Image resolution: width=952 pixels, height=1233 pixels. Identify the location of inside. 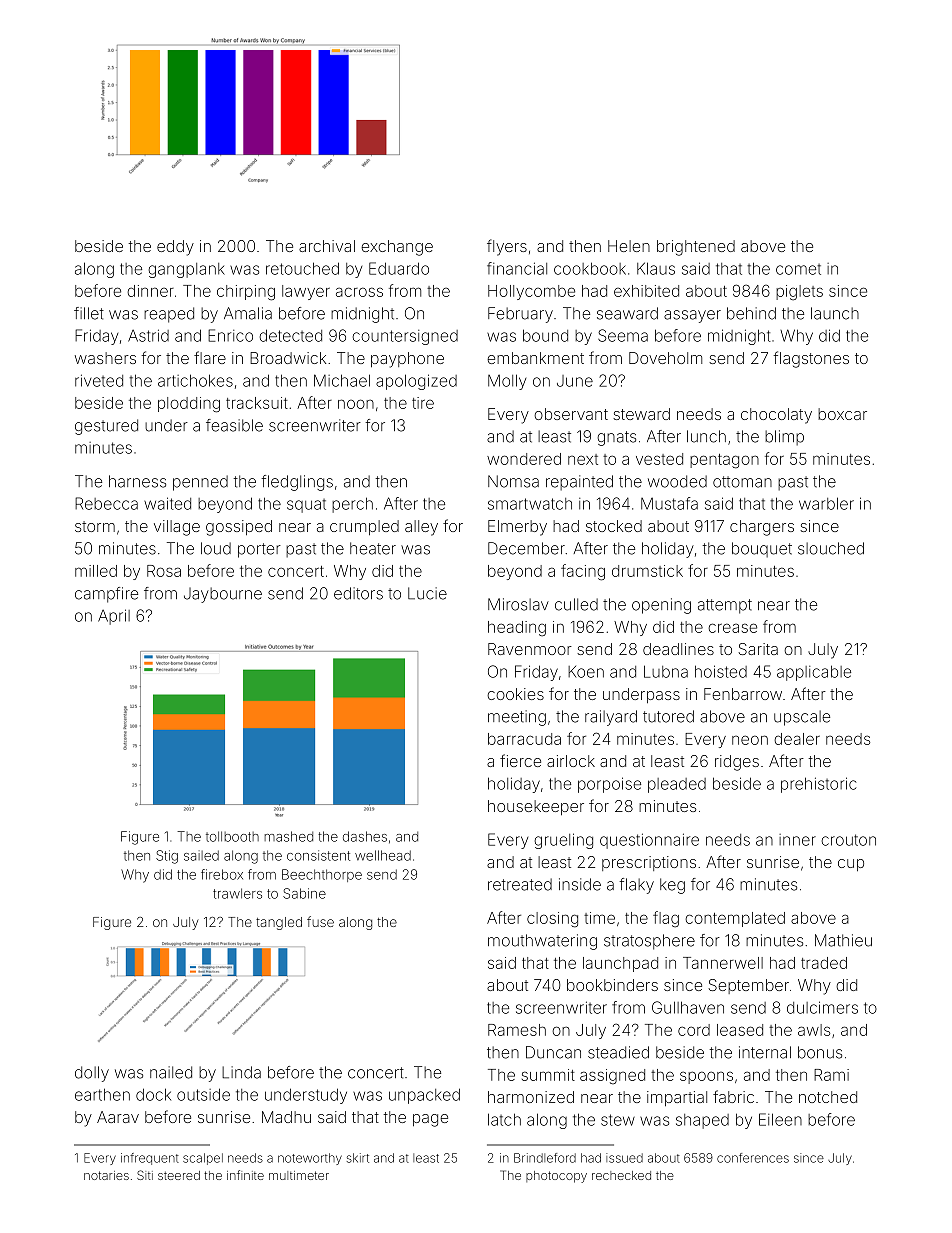
(580, 884).
